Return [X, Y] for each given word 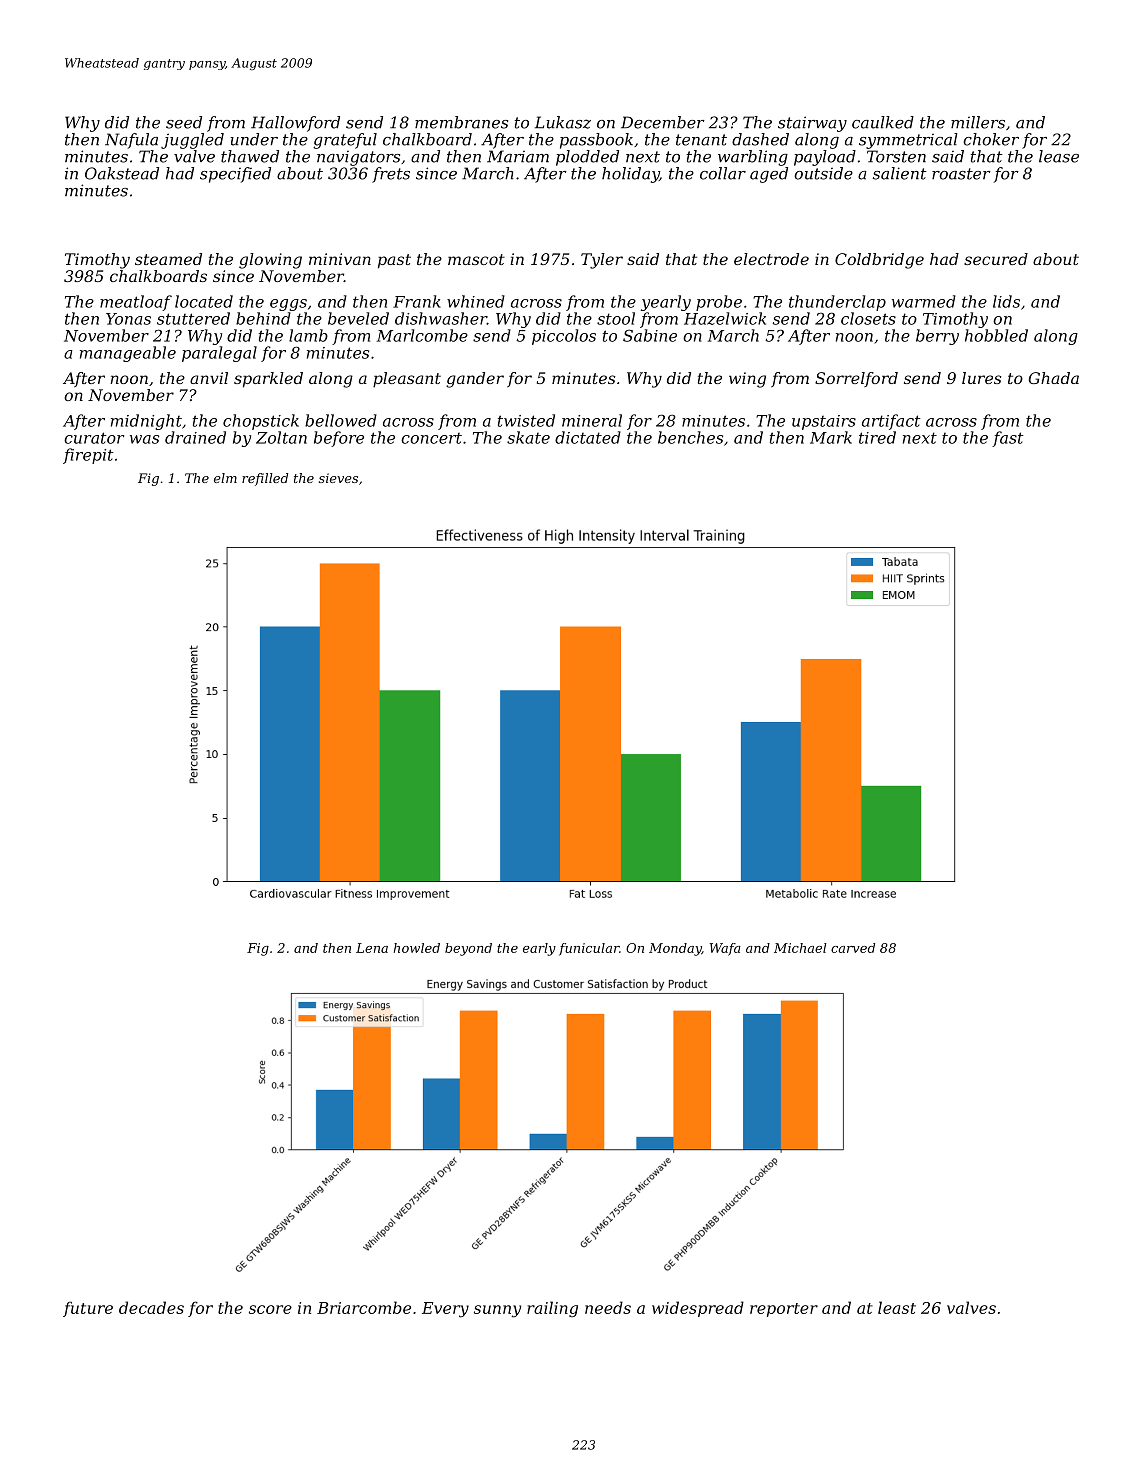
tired [877, 437]
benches [690, 437]
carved [853, 948]
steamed [168, 259]
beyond [468, 949]
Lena [372, 948]
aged [769, 175]
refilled [265, 479]
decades [151, 1307]
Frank [417, 301]
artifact [891, 422]
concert [431, 438]
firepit [88, 456]
